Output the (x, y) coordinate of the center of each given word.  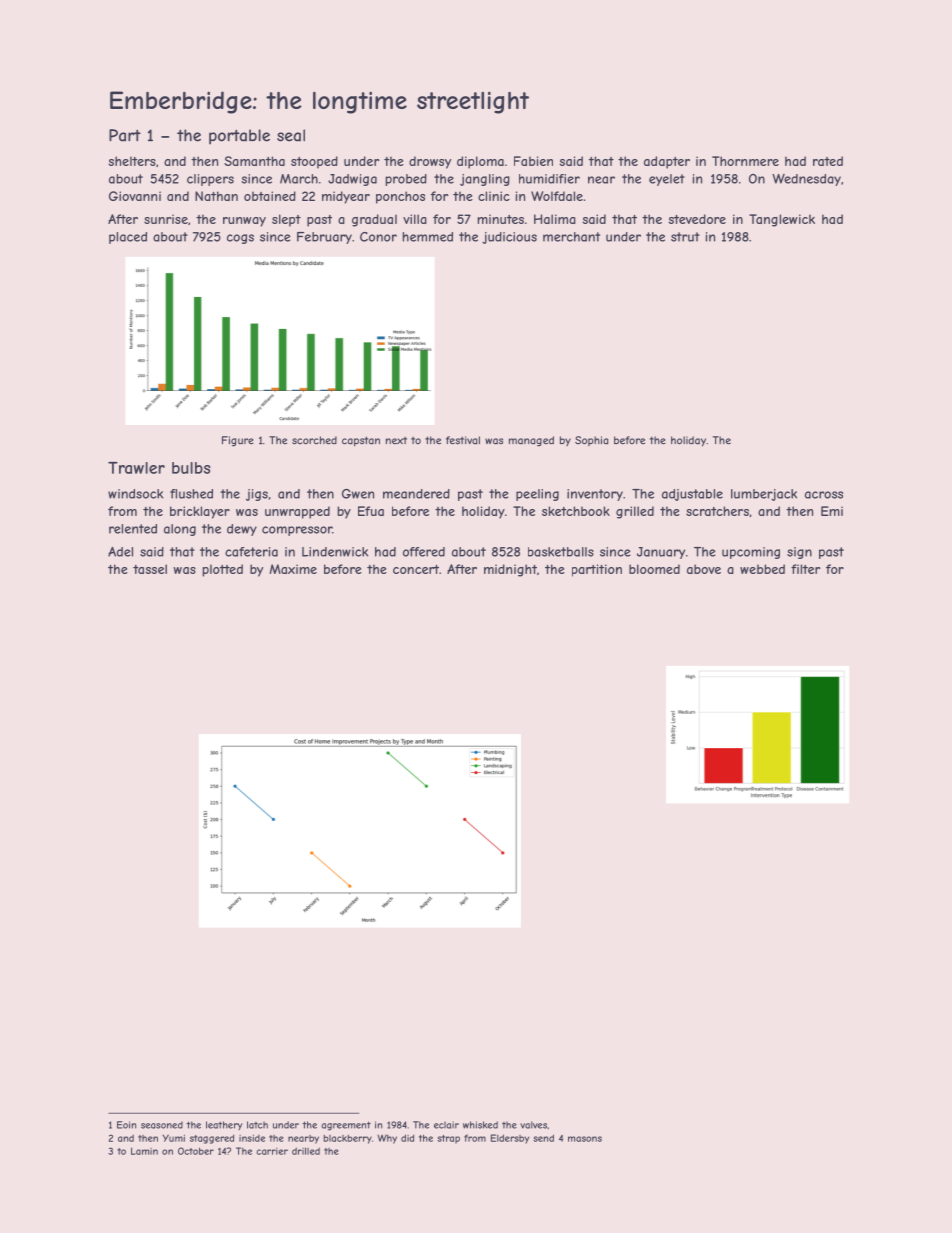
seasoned (162, 1125)
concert (416, 569)
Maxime (293, 569)
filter (805, 569)
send (543, 1138)
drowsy (430, 162)
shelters (132, 161)
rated (828, 161)
